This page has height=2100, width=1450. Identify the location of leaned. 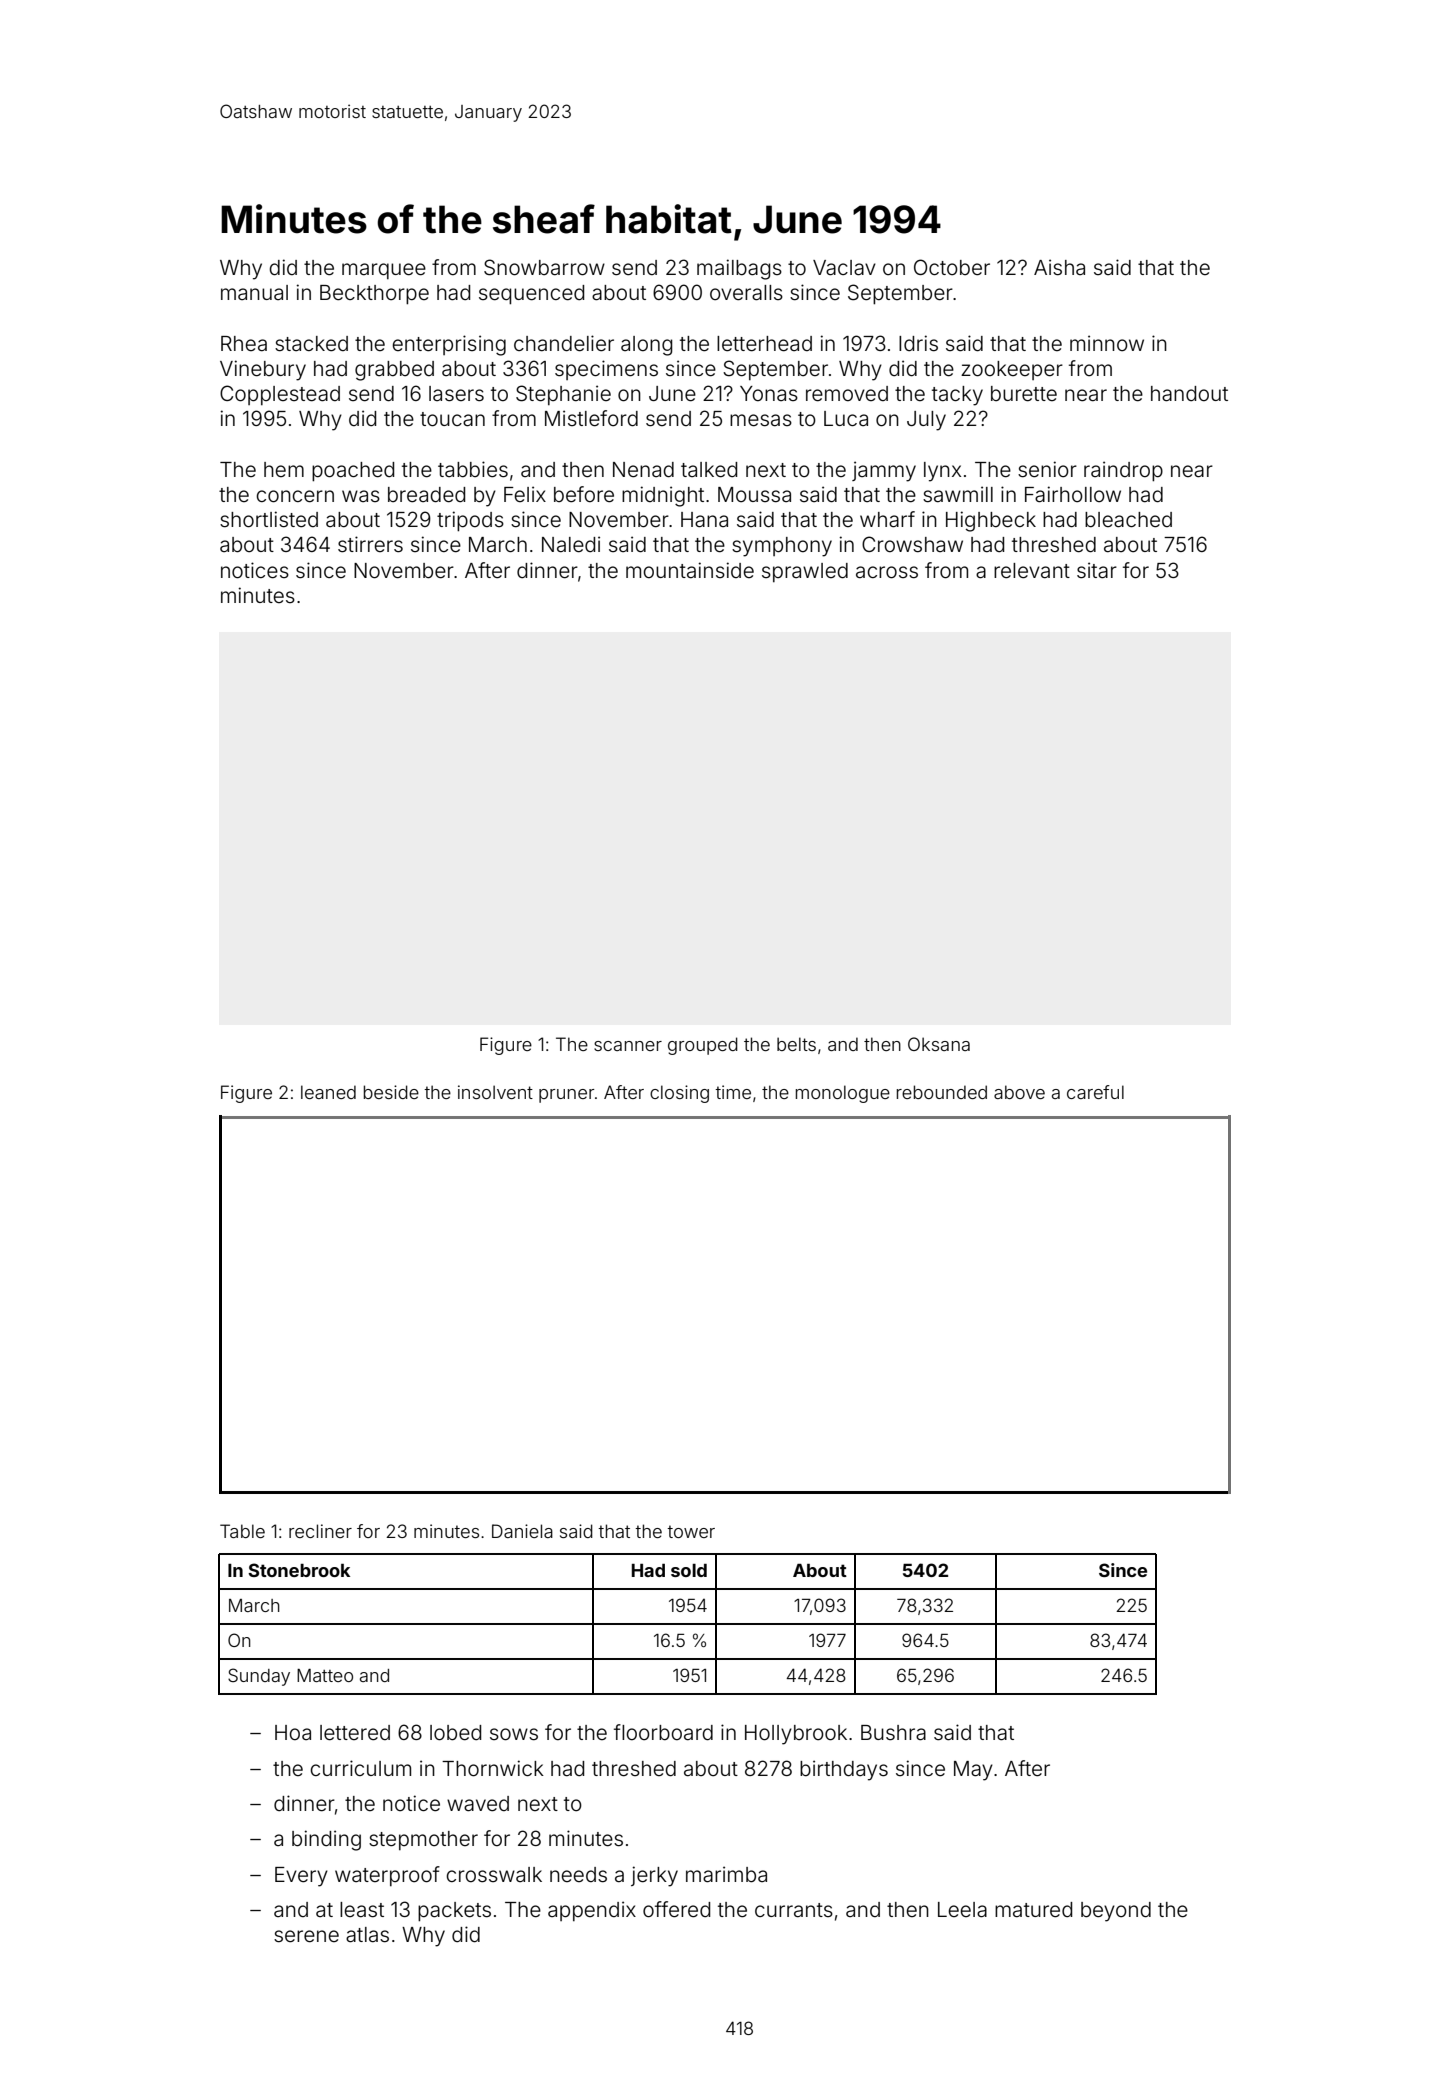
(328, 1092).
